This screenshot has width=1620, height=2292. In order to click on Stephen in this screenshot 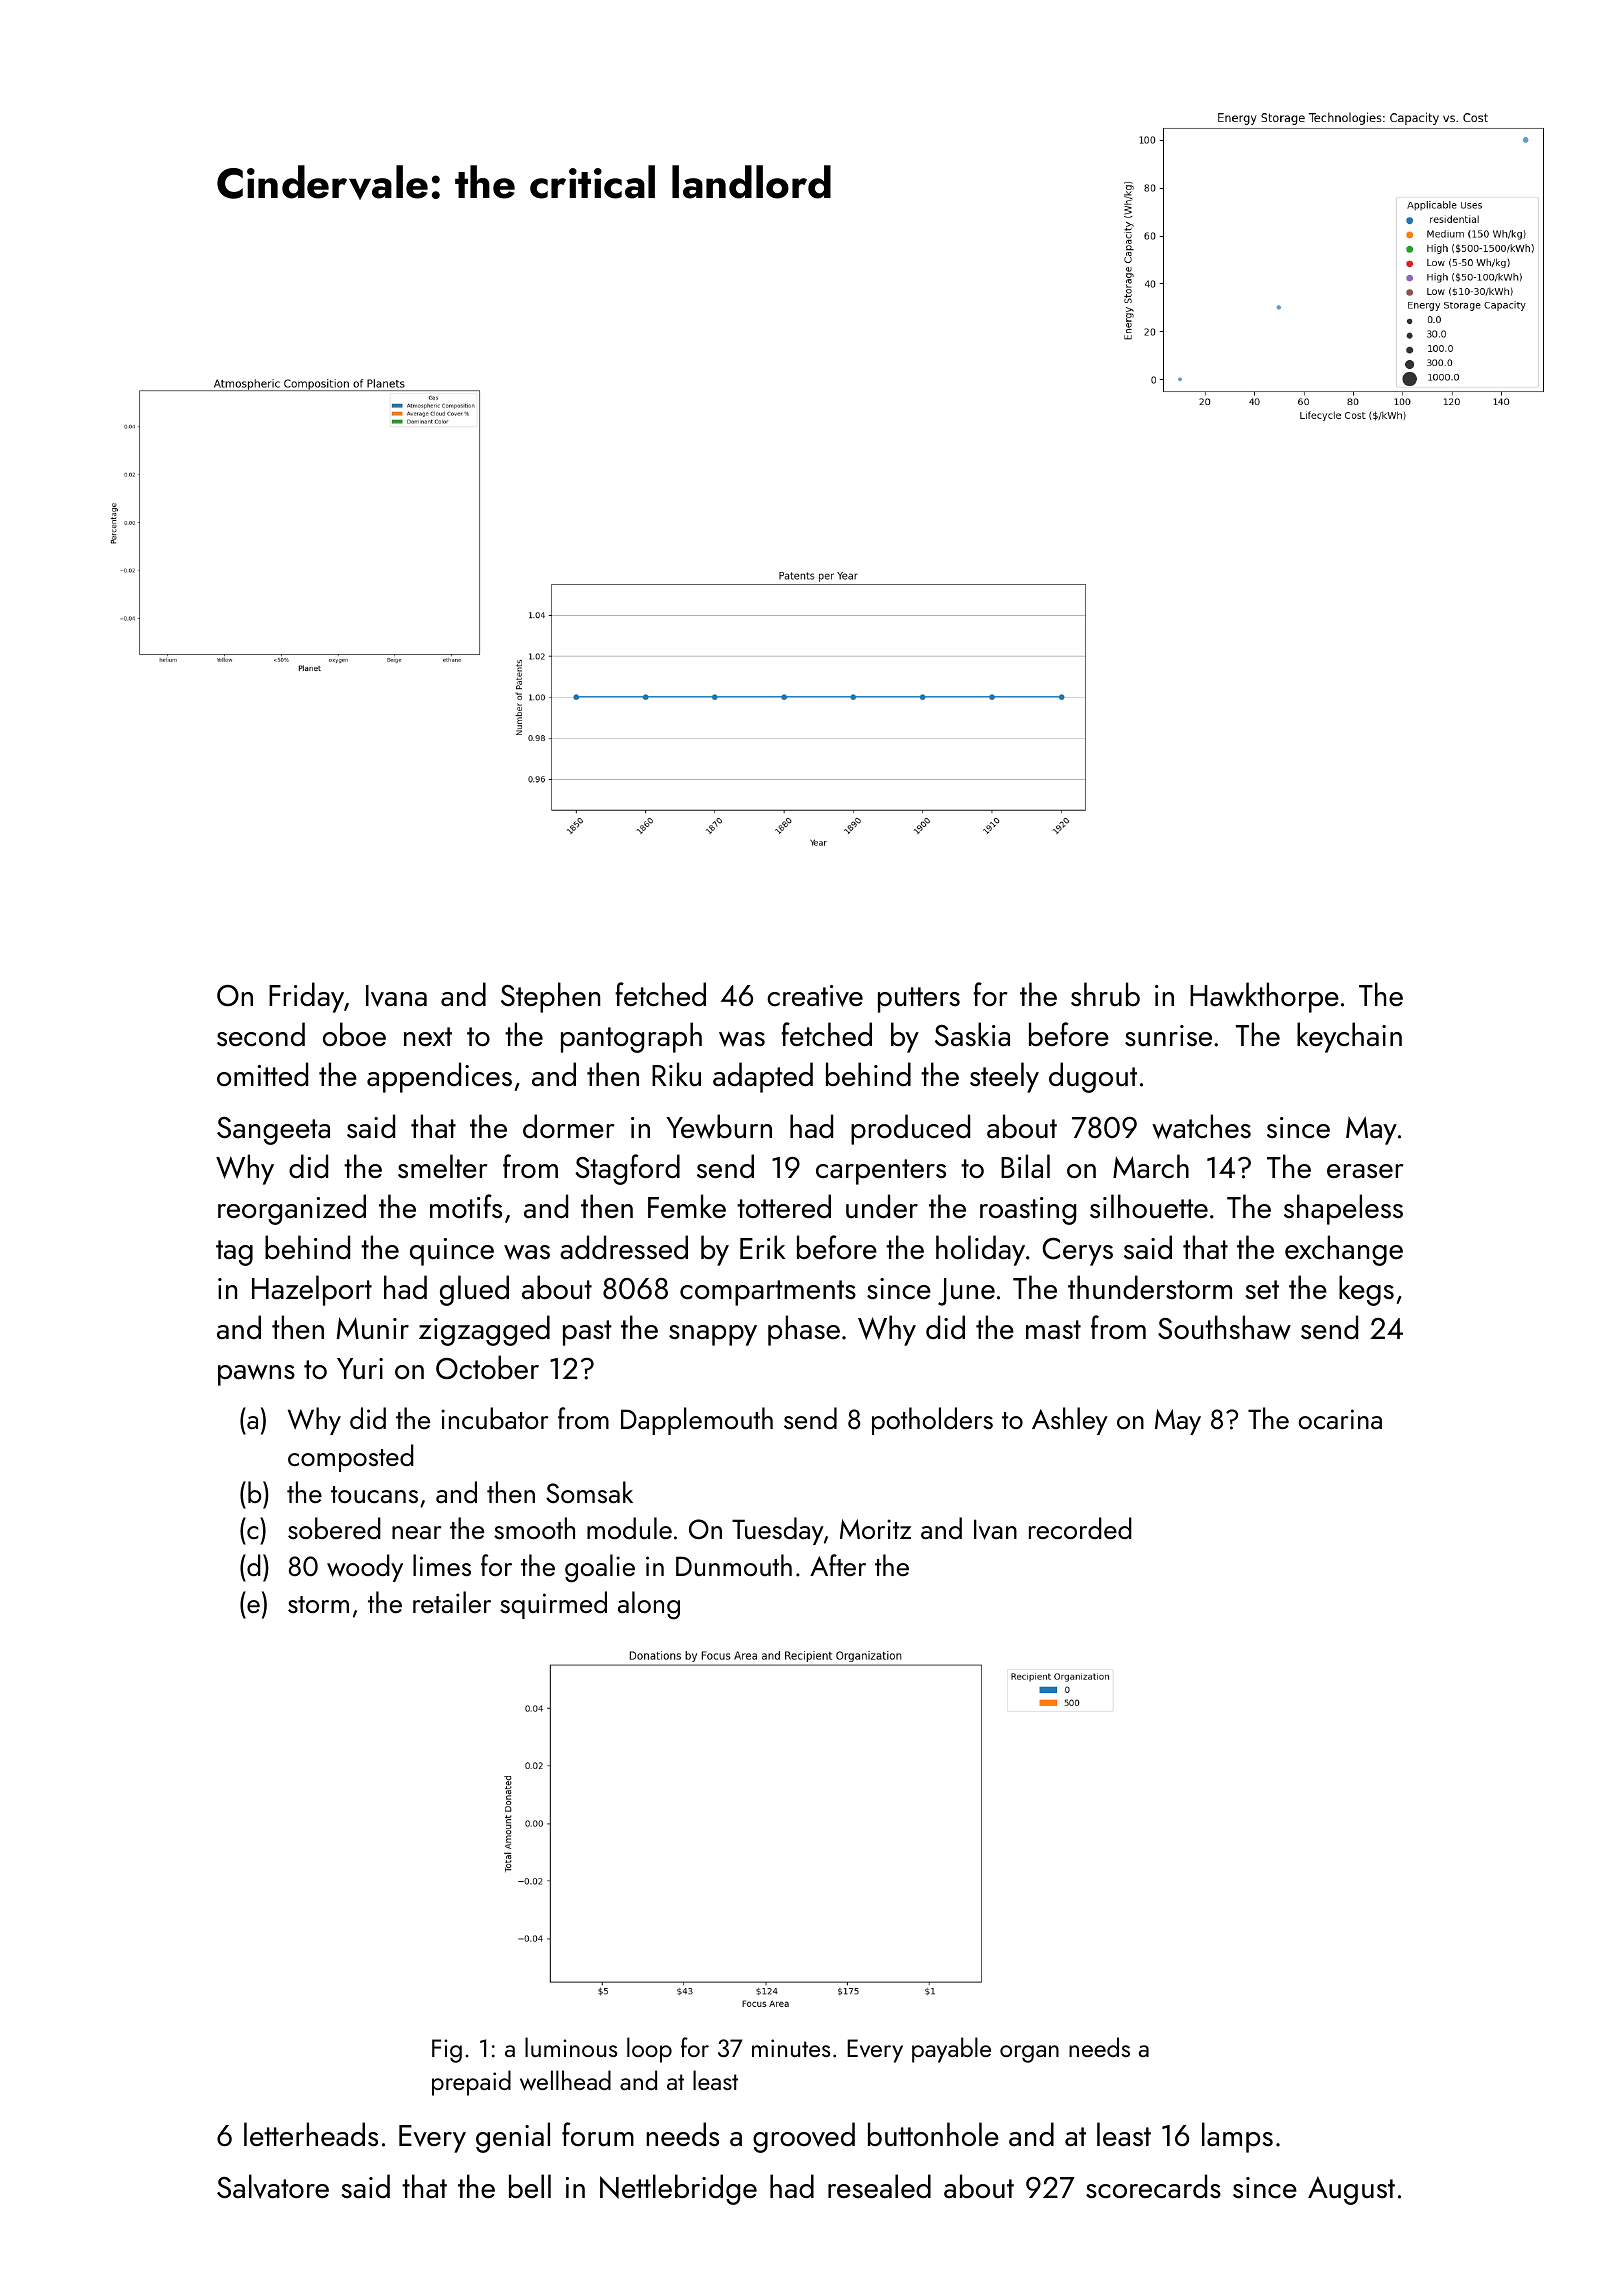, I will do `click(550, 997)`.
